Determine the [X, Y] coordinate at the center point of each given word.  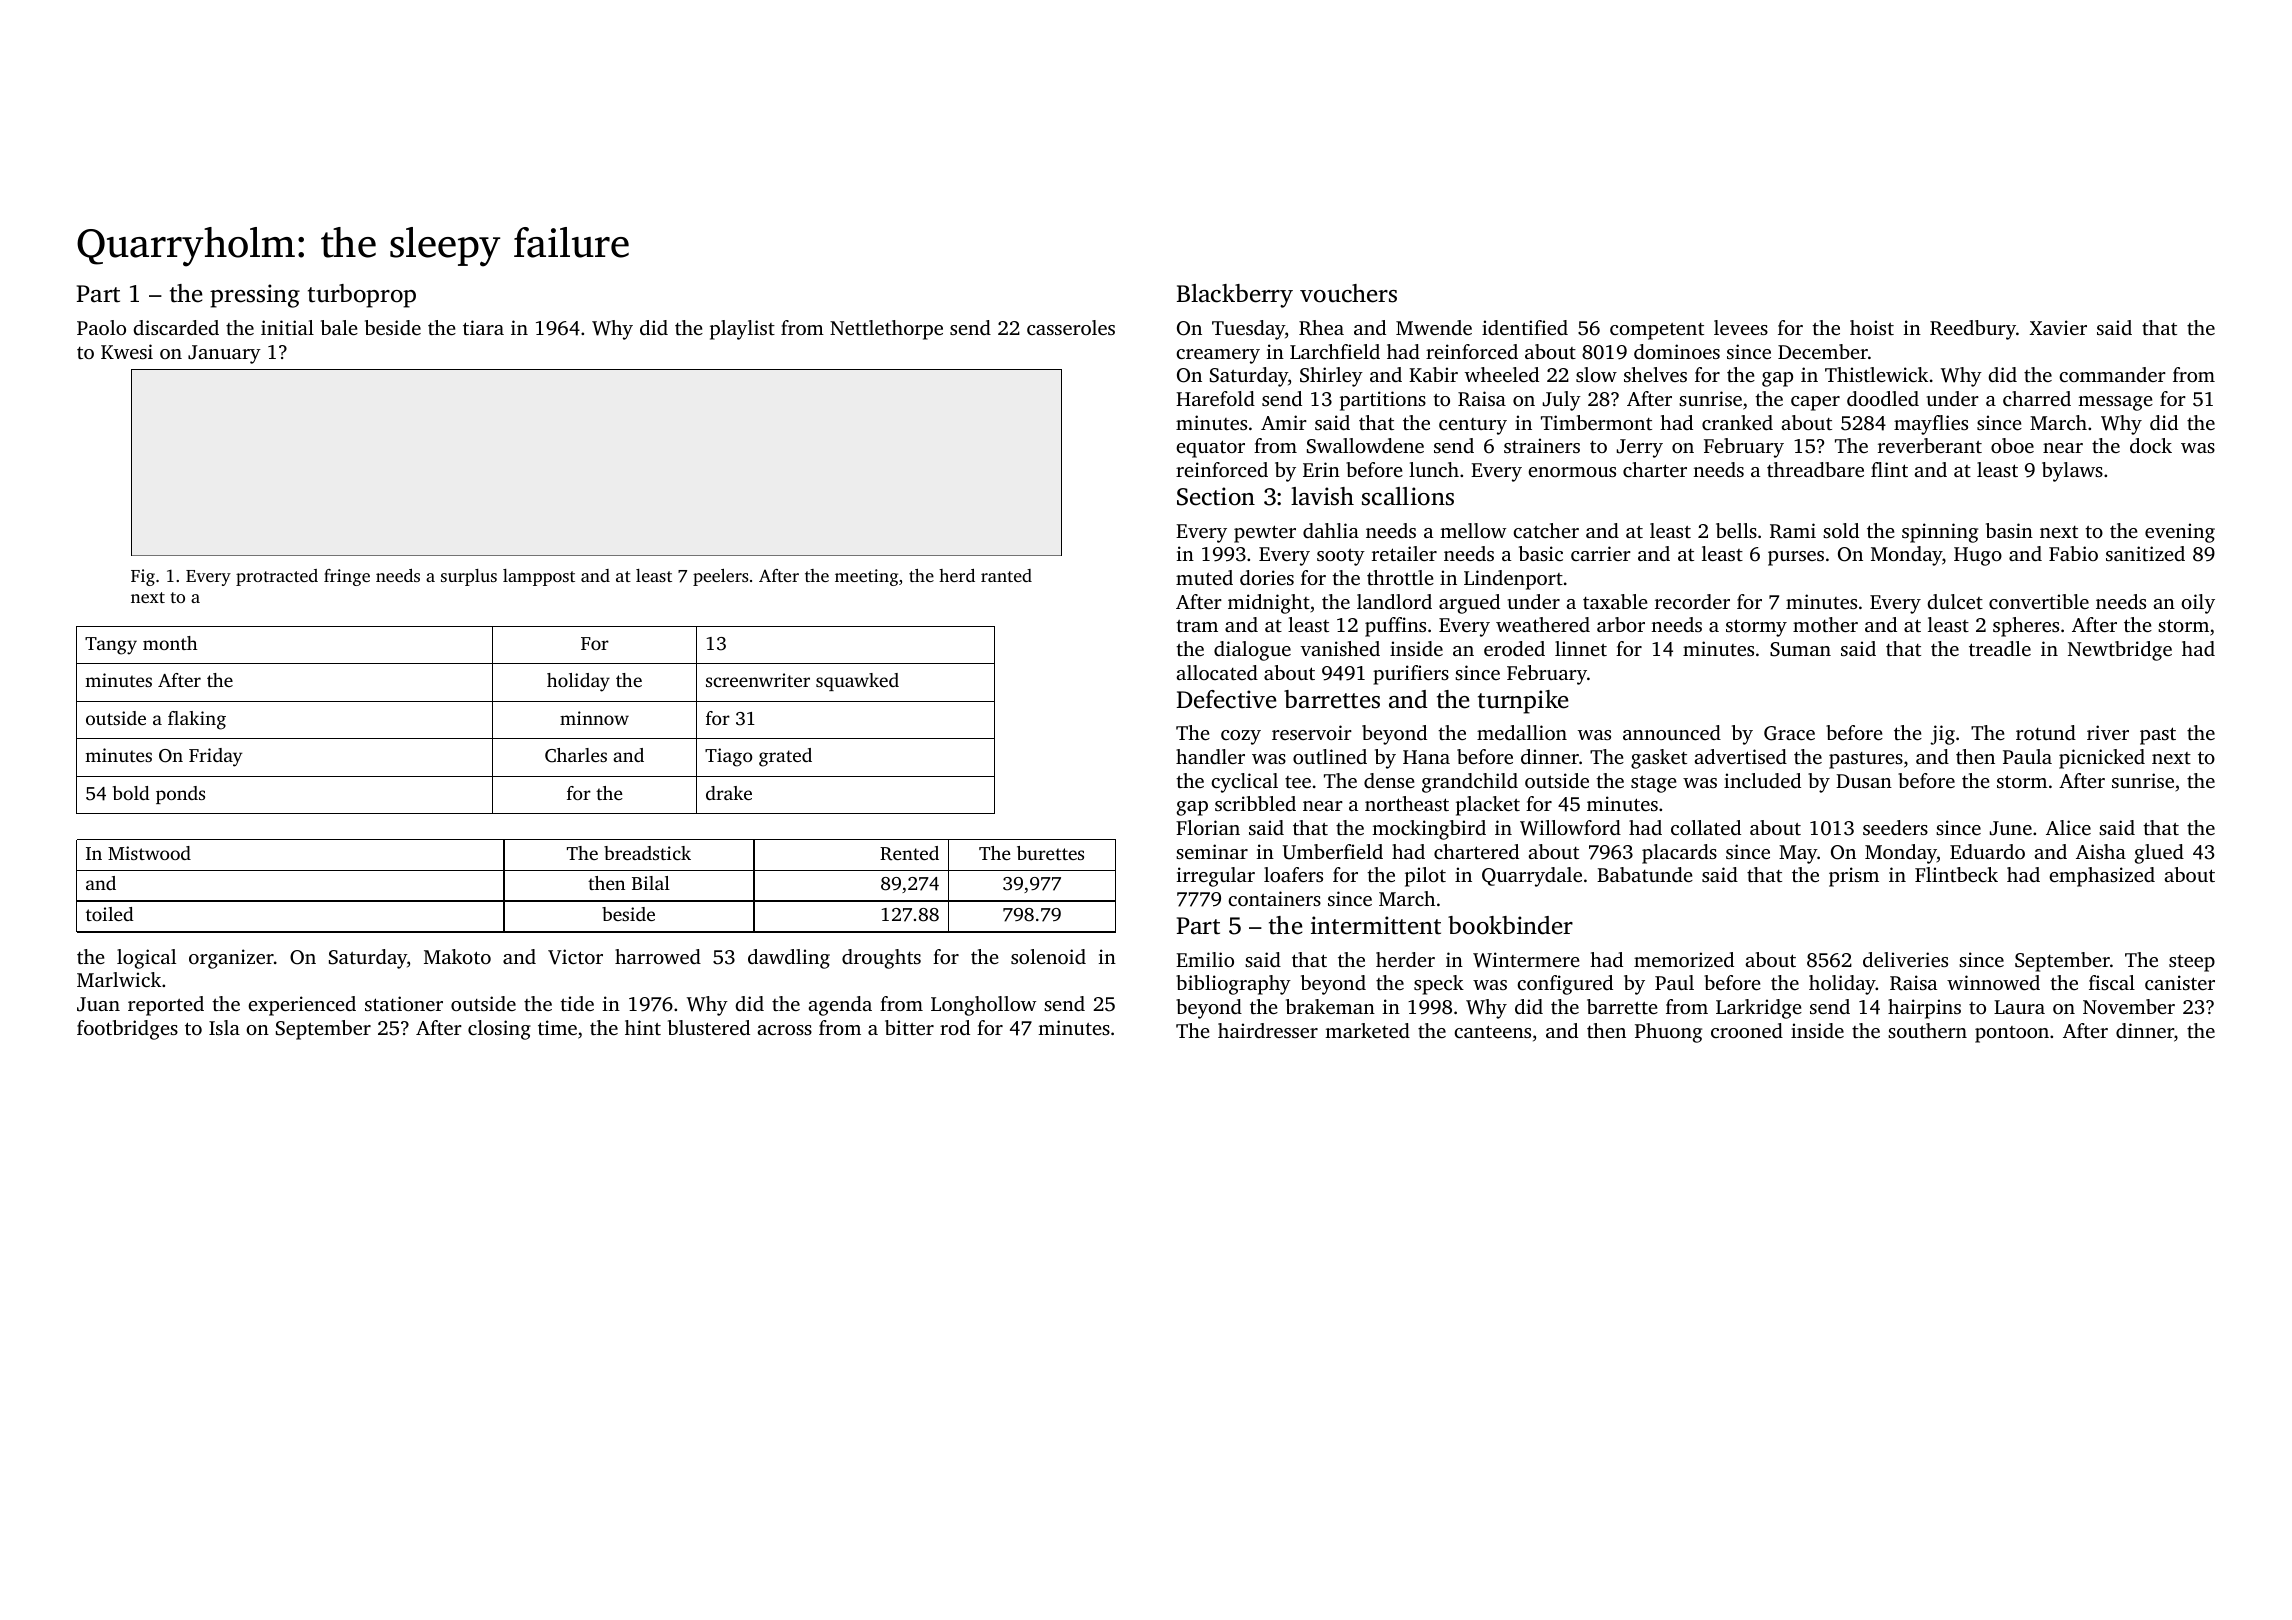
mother [1825, 624]
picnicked [2102, 759]
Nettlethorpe [886, 330]
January [224, 354]
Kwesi [127, 351]
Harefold [1215, 398]
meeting [866, 577]
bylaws [2072, 472]
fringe [347, 577]
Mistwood [149, 853]
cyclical [1244, 783]
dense [1389, 780]
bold [131, 793]
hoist [1872, 327]
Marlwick [119, 979]
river [2108, 732]
